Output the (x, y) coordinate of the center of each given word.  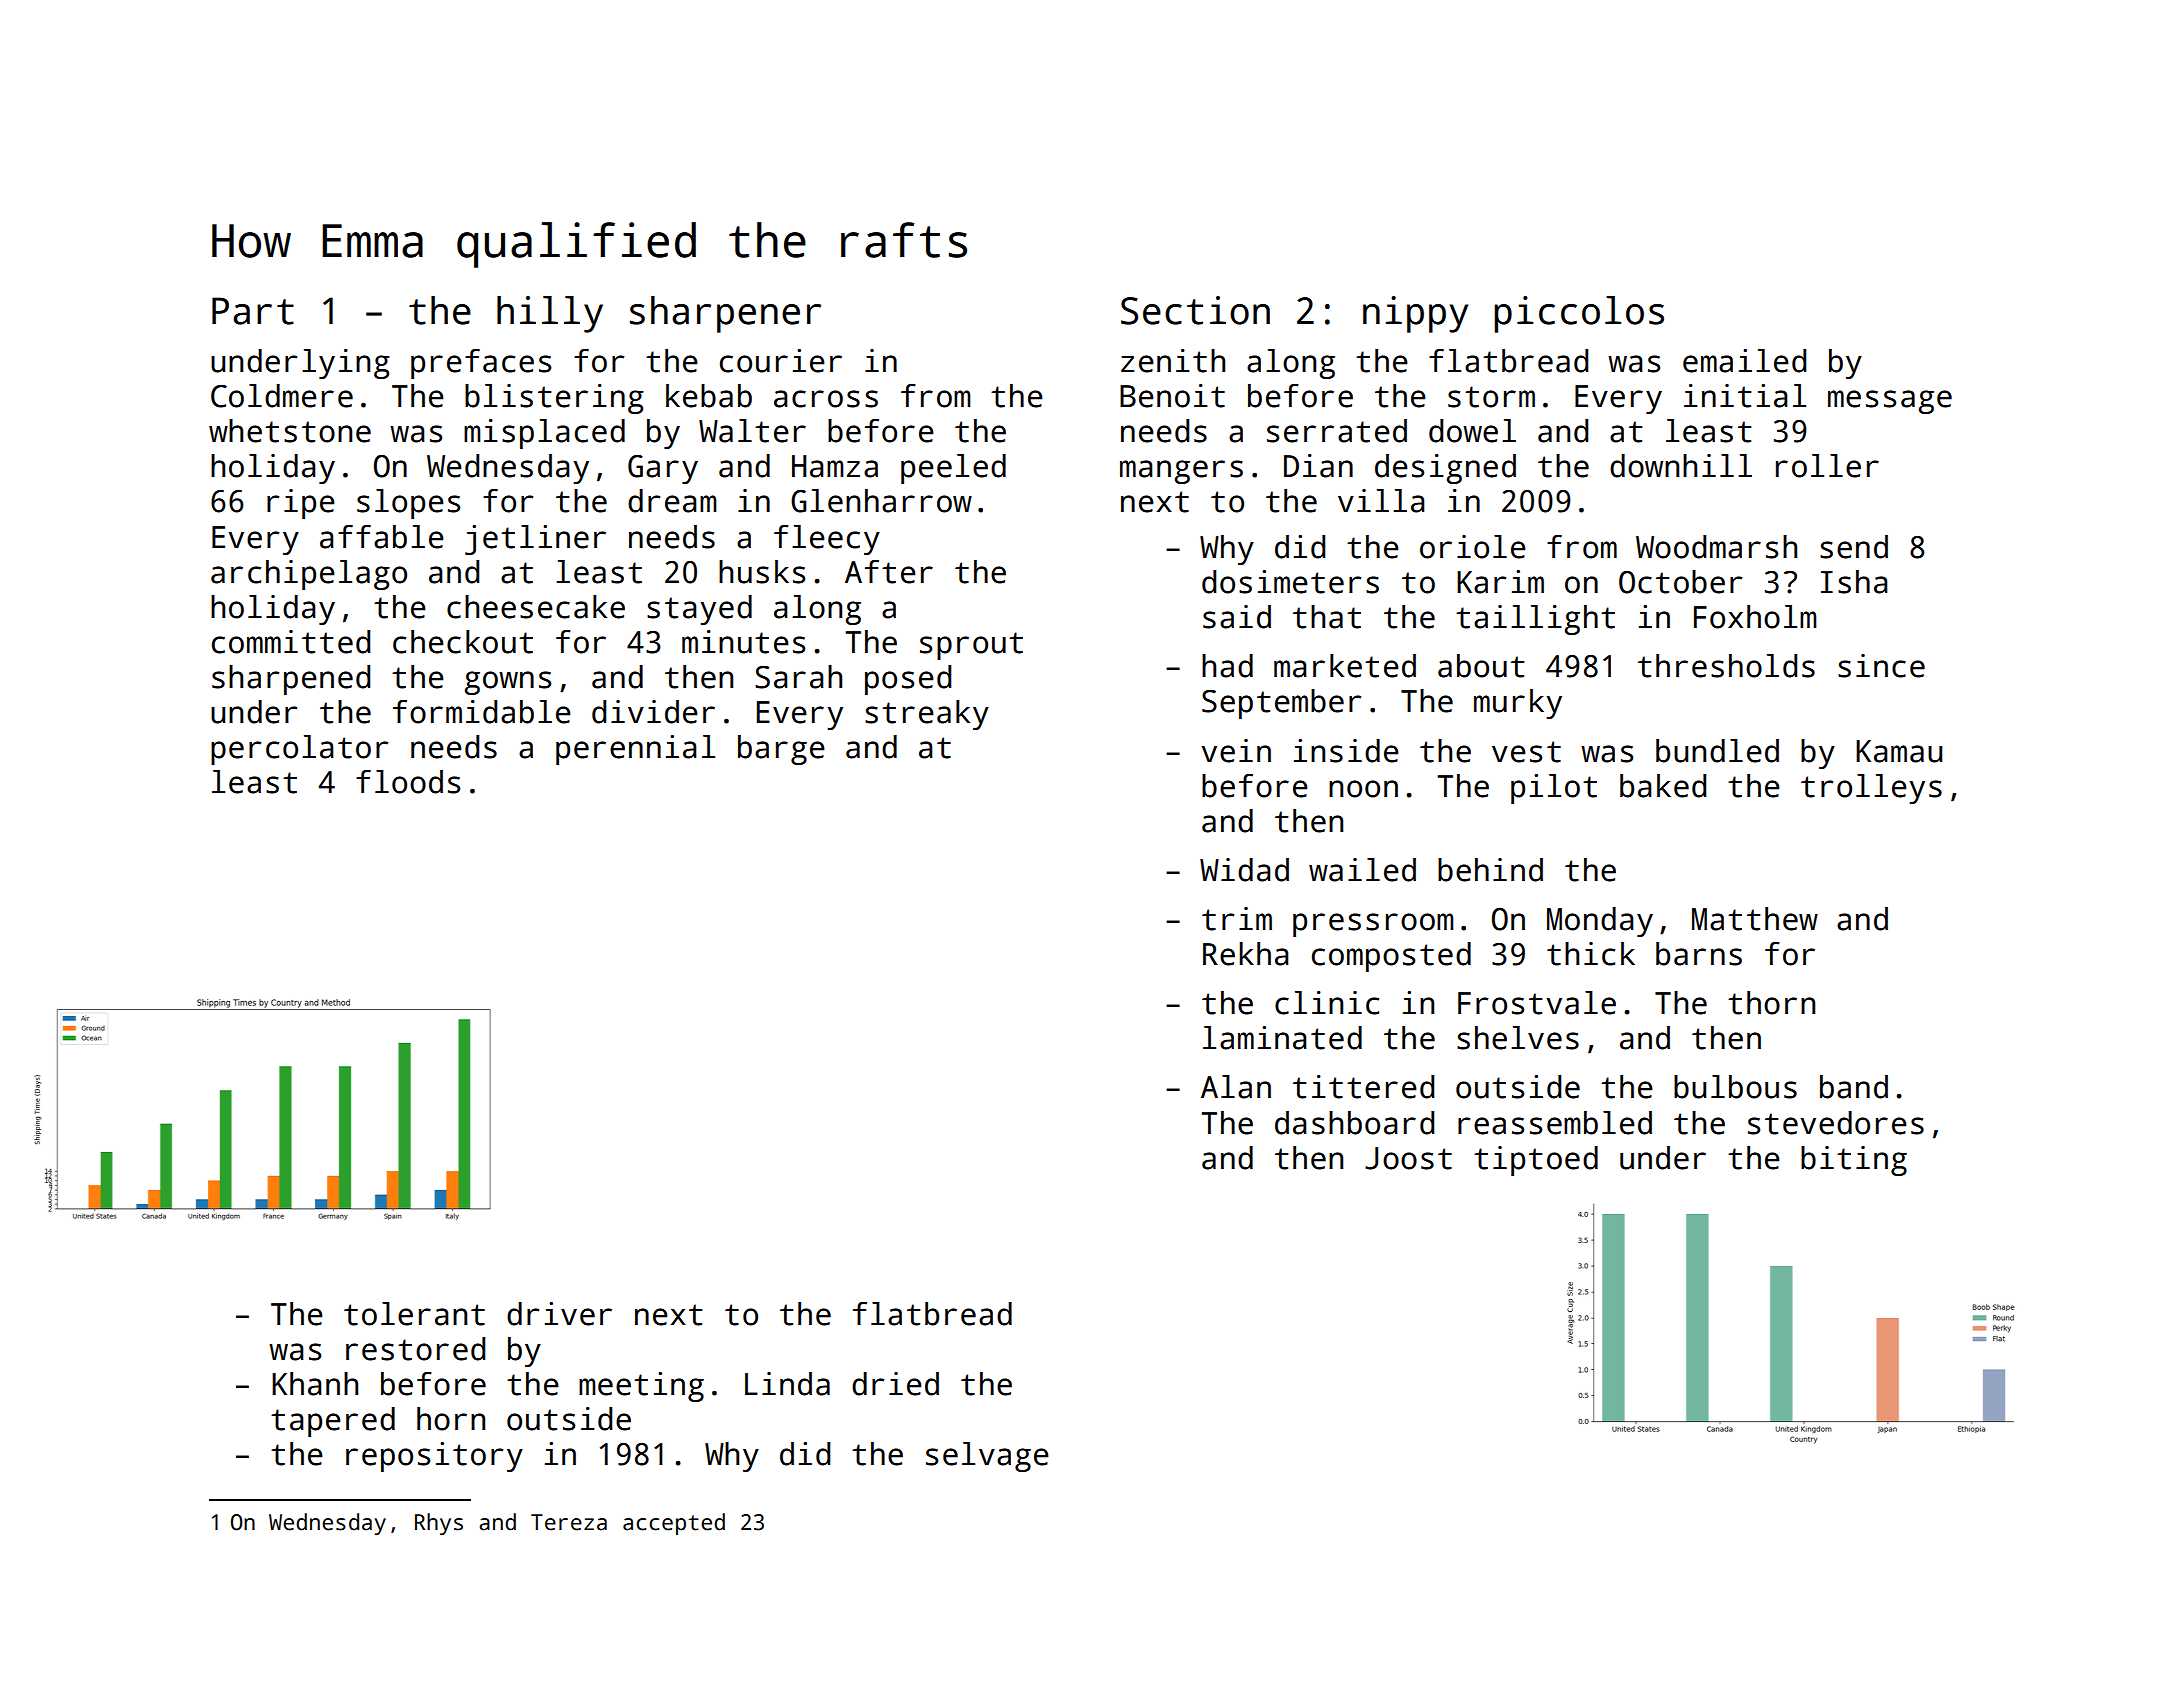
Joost (1408, 1158)
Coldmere (282, 396)
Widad (1244, 870)
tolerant (414, 1314)
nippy (1415, 314)
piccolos (1579, 314)
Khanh (315, 1384)
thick (1591, 954)
